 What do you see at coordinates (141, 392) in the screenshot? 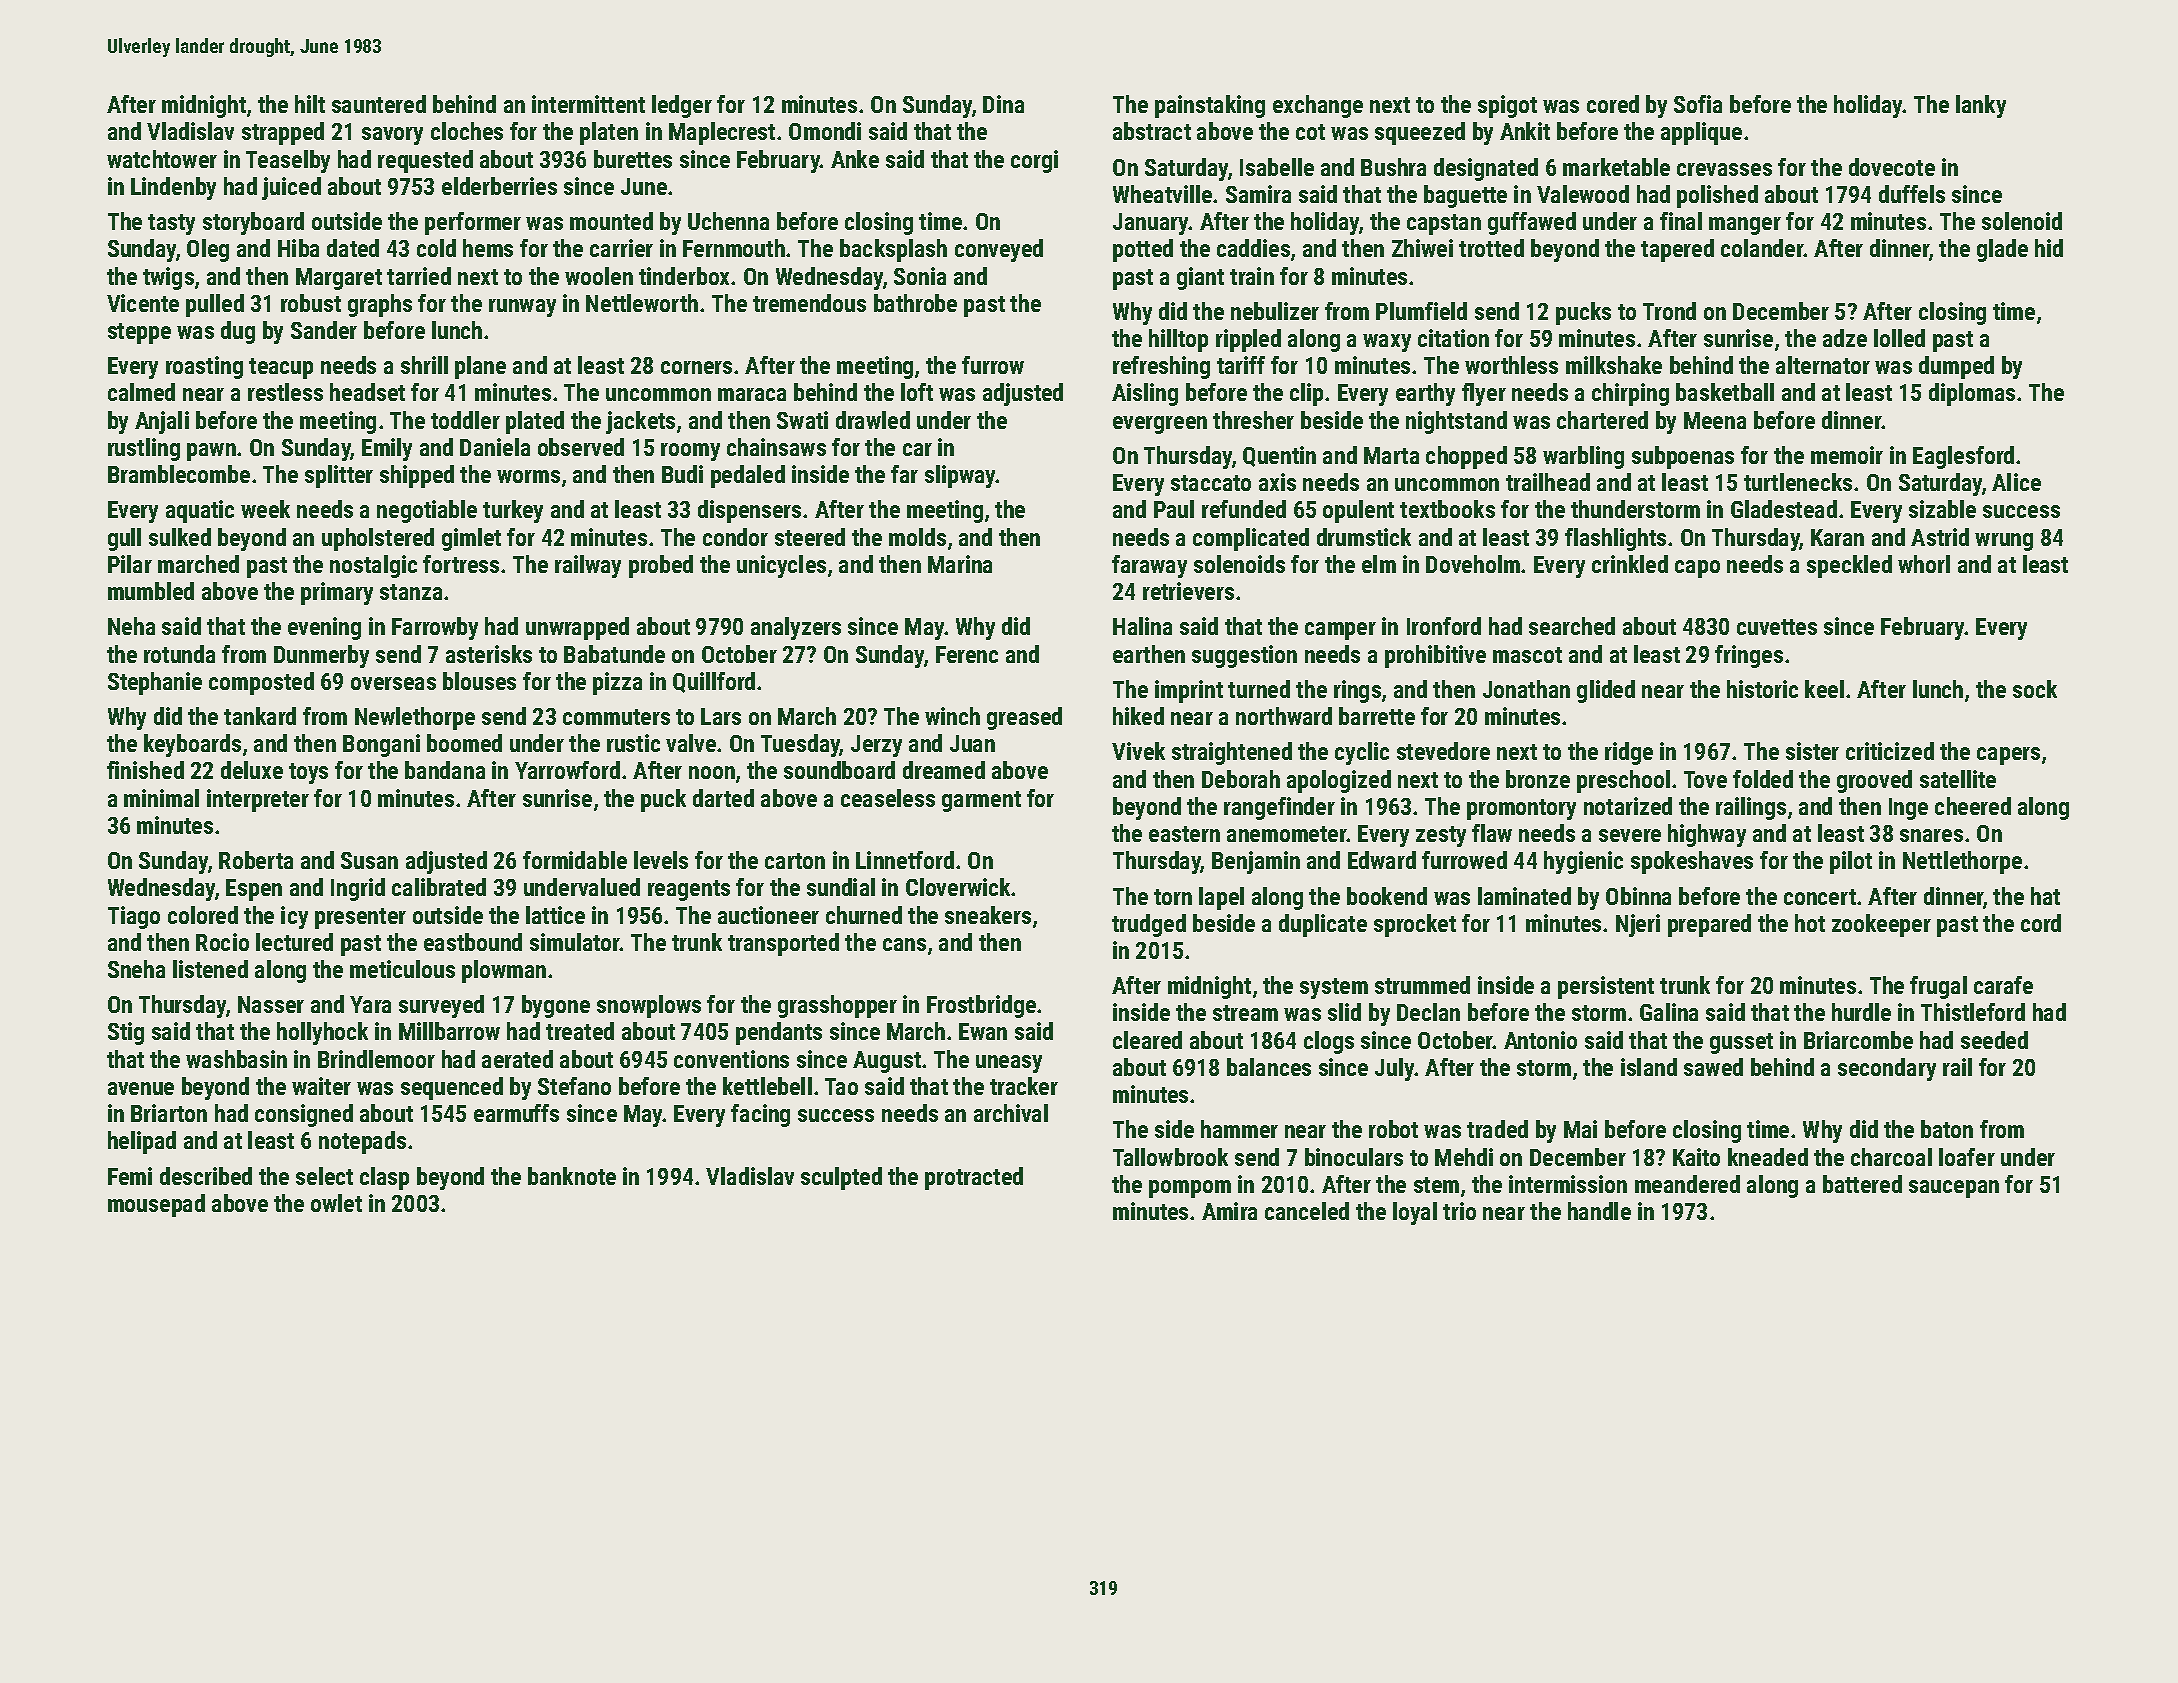
I see `calmed` at bounding box center [141, 392].
